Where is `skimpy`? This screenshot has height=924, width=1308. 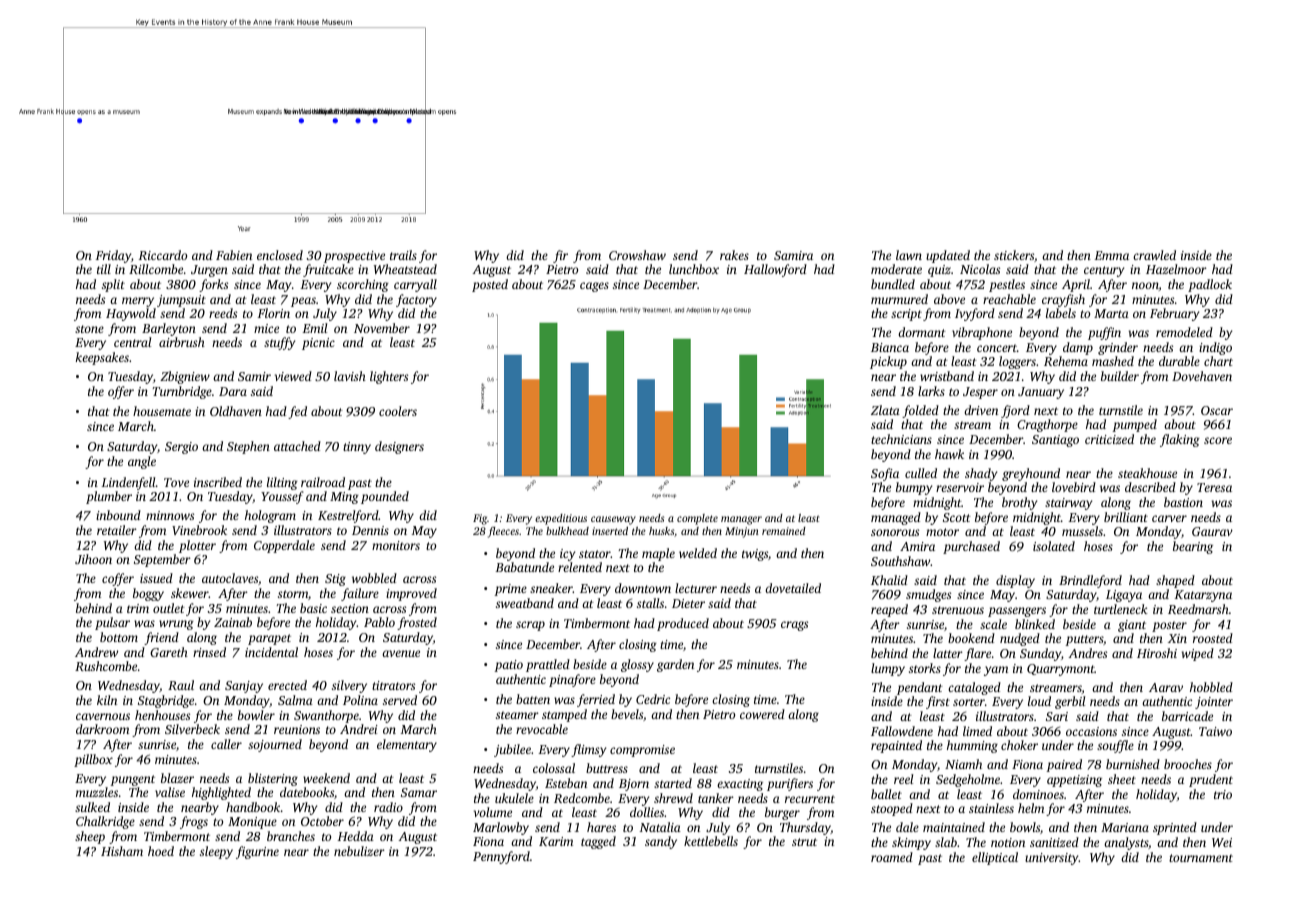 skimpy is located at coordinates (911, 843).
